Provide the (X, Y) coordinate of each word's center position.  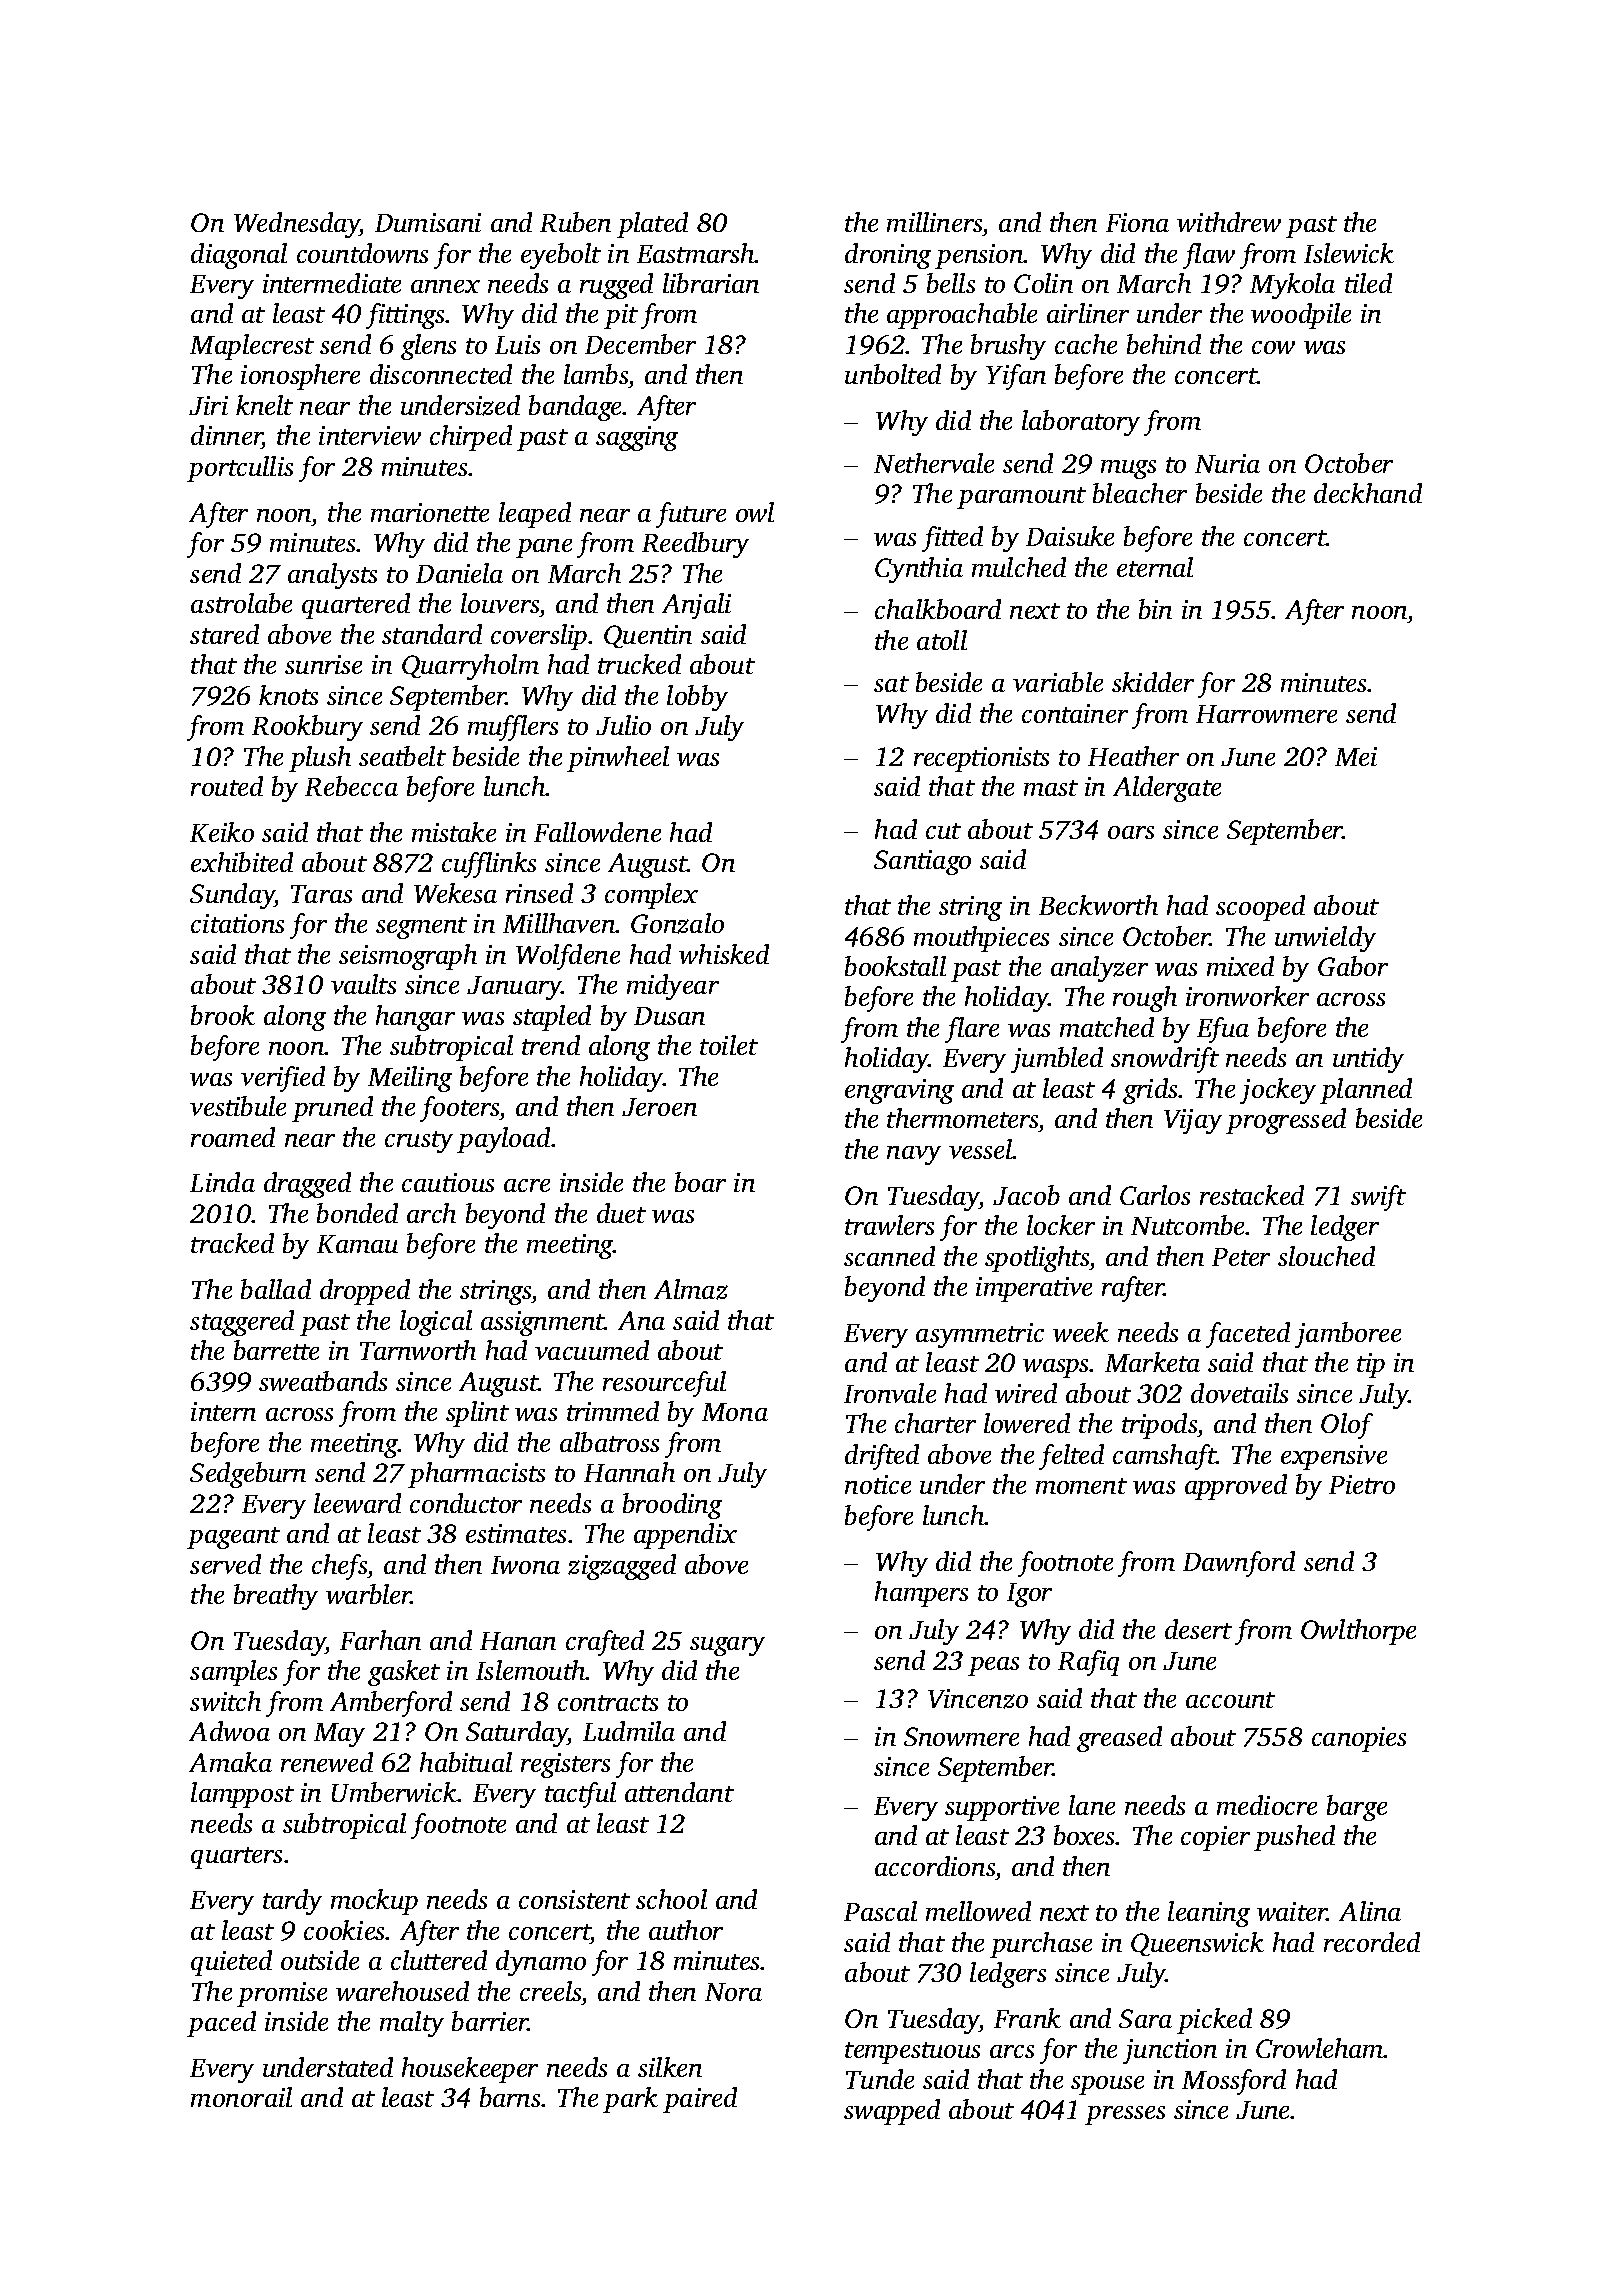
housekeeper (470, 2070)
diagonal (239, 256)
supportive (1002, 1808)
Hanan (518, 1641)
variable (1058, 682)
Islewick (1349, 253)
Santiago (922, 862)
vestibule (238, 1106)
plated (652, 225)
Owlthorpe (1358, 1632)
